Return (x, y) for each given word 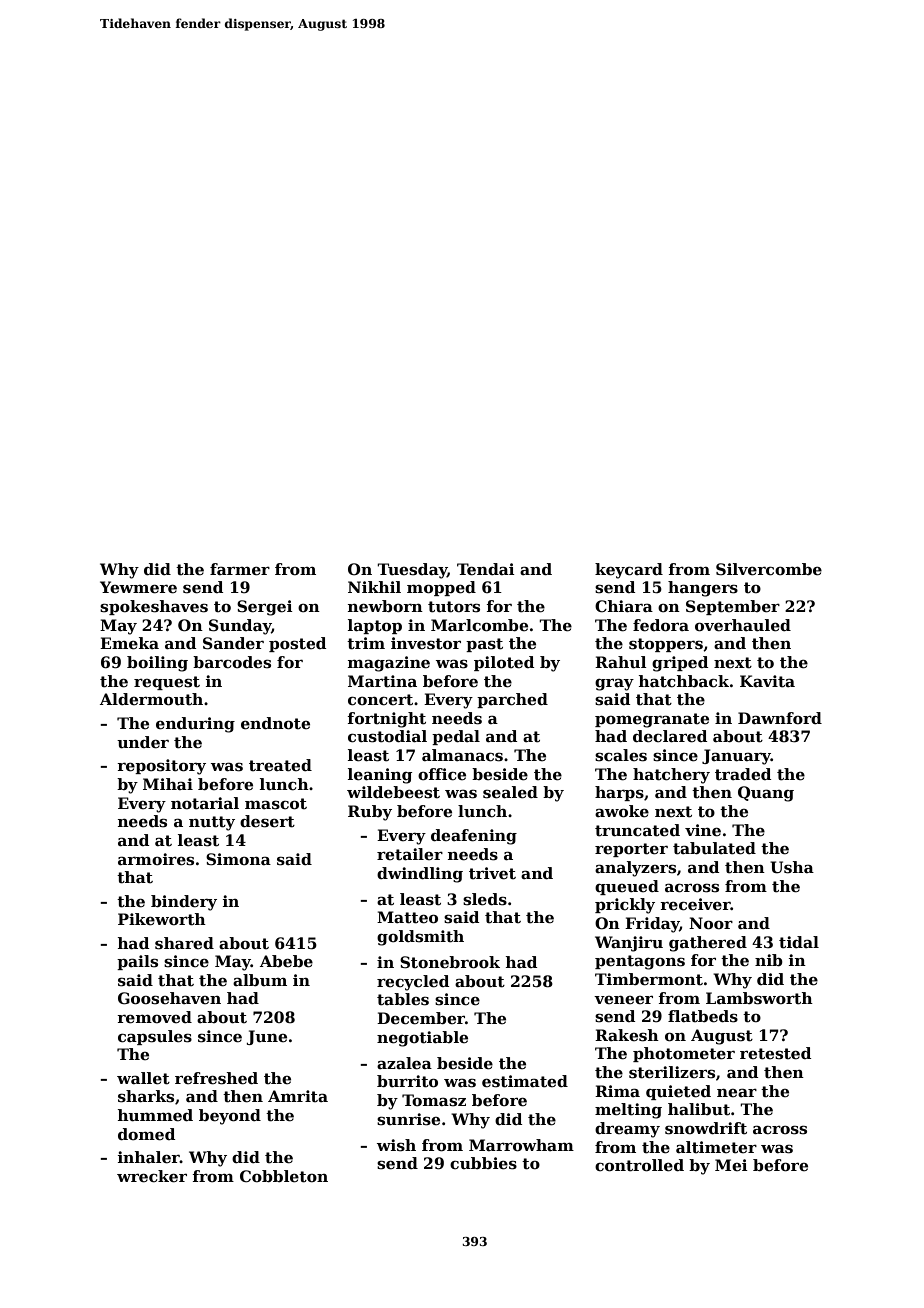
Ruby (370, 813)
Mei (731, 1165)
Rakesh (627, 1035)
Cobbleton (284, 1176)
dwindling (420, 875)
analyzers (635, 869)
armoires (156, 859)
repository (161, 767)
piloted (504, 663)
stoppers (666, 645)
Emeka (129, 643)
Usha (792, 867)
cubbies (483, 1163)
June (267, 1037)
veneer (623, 1000)
